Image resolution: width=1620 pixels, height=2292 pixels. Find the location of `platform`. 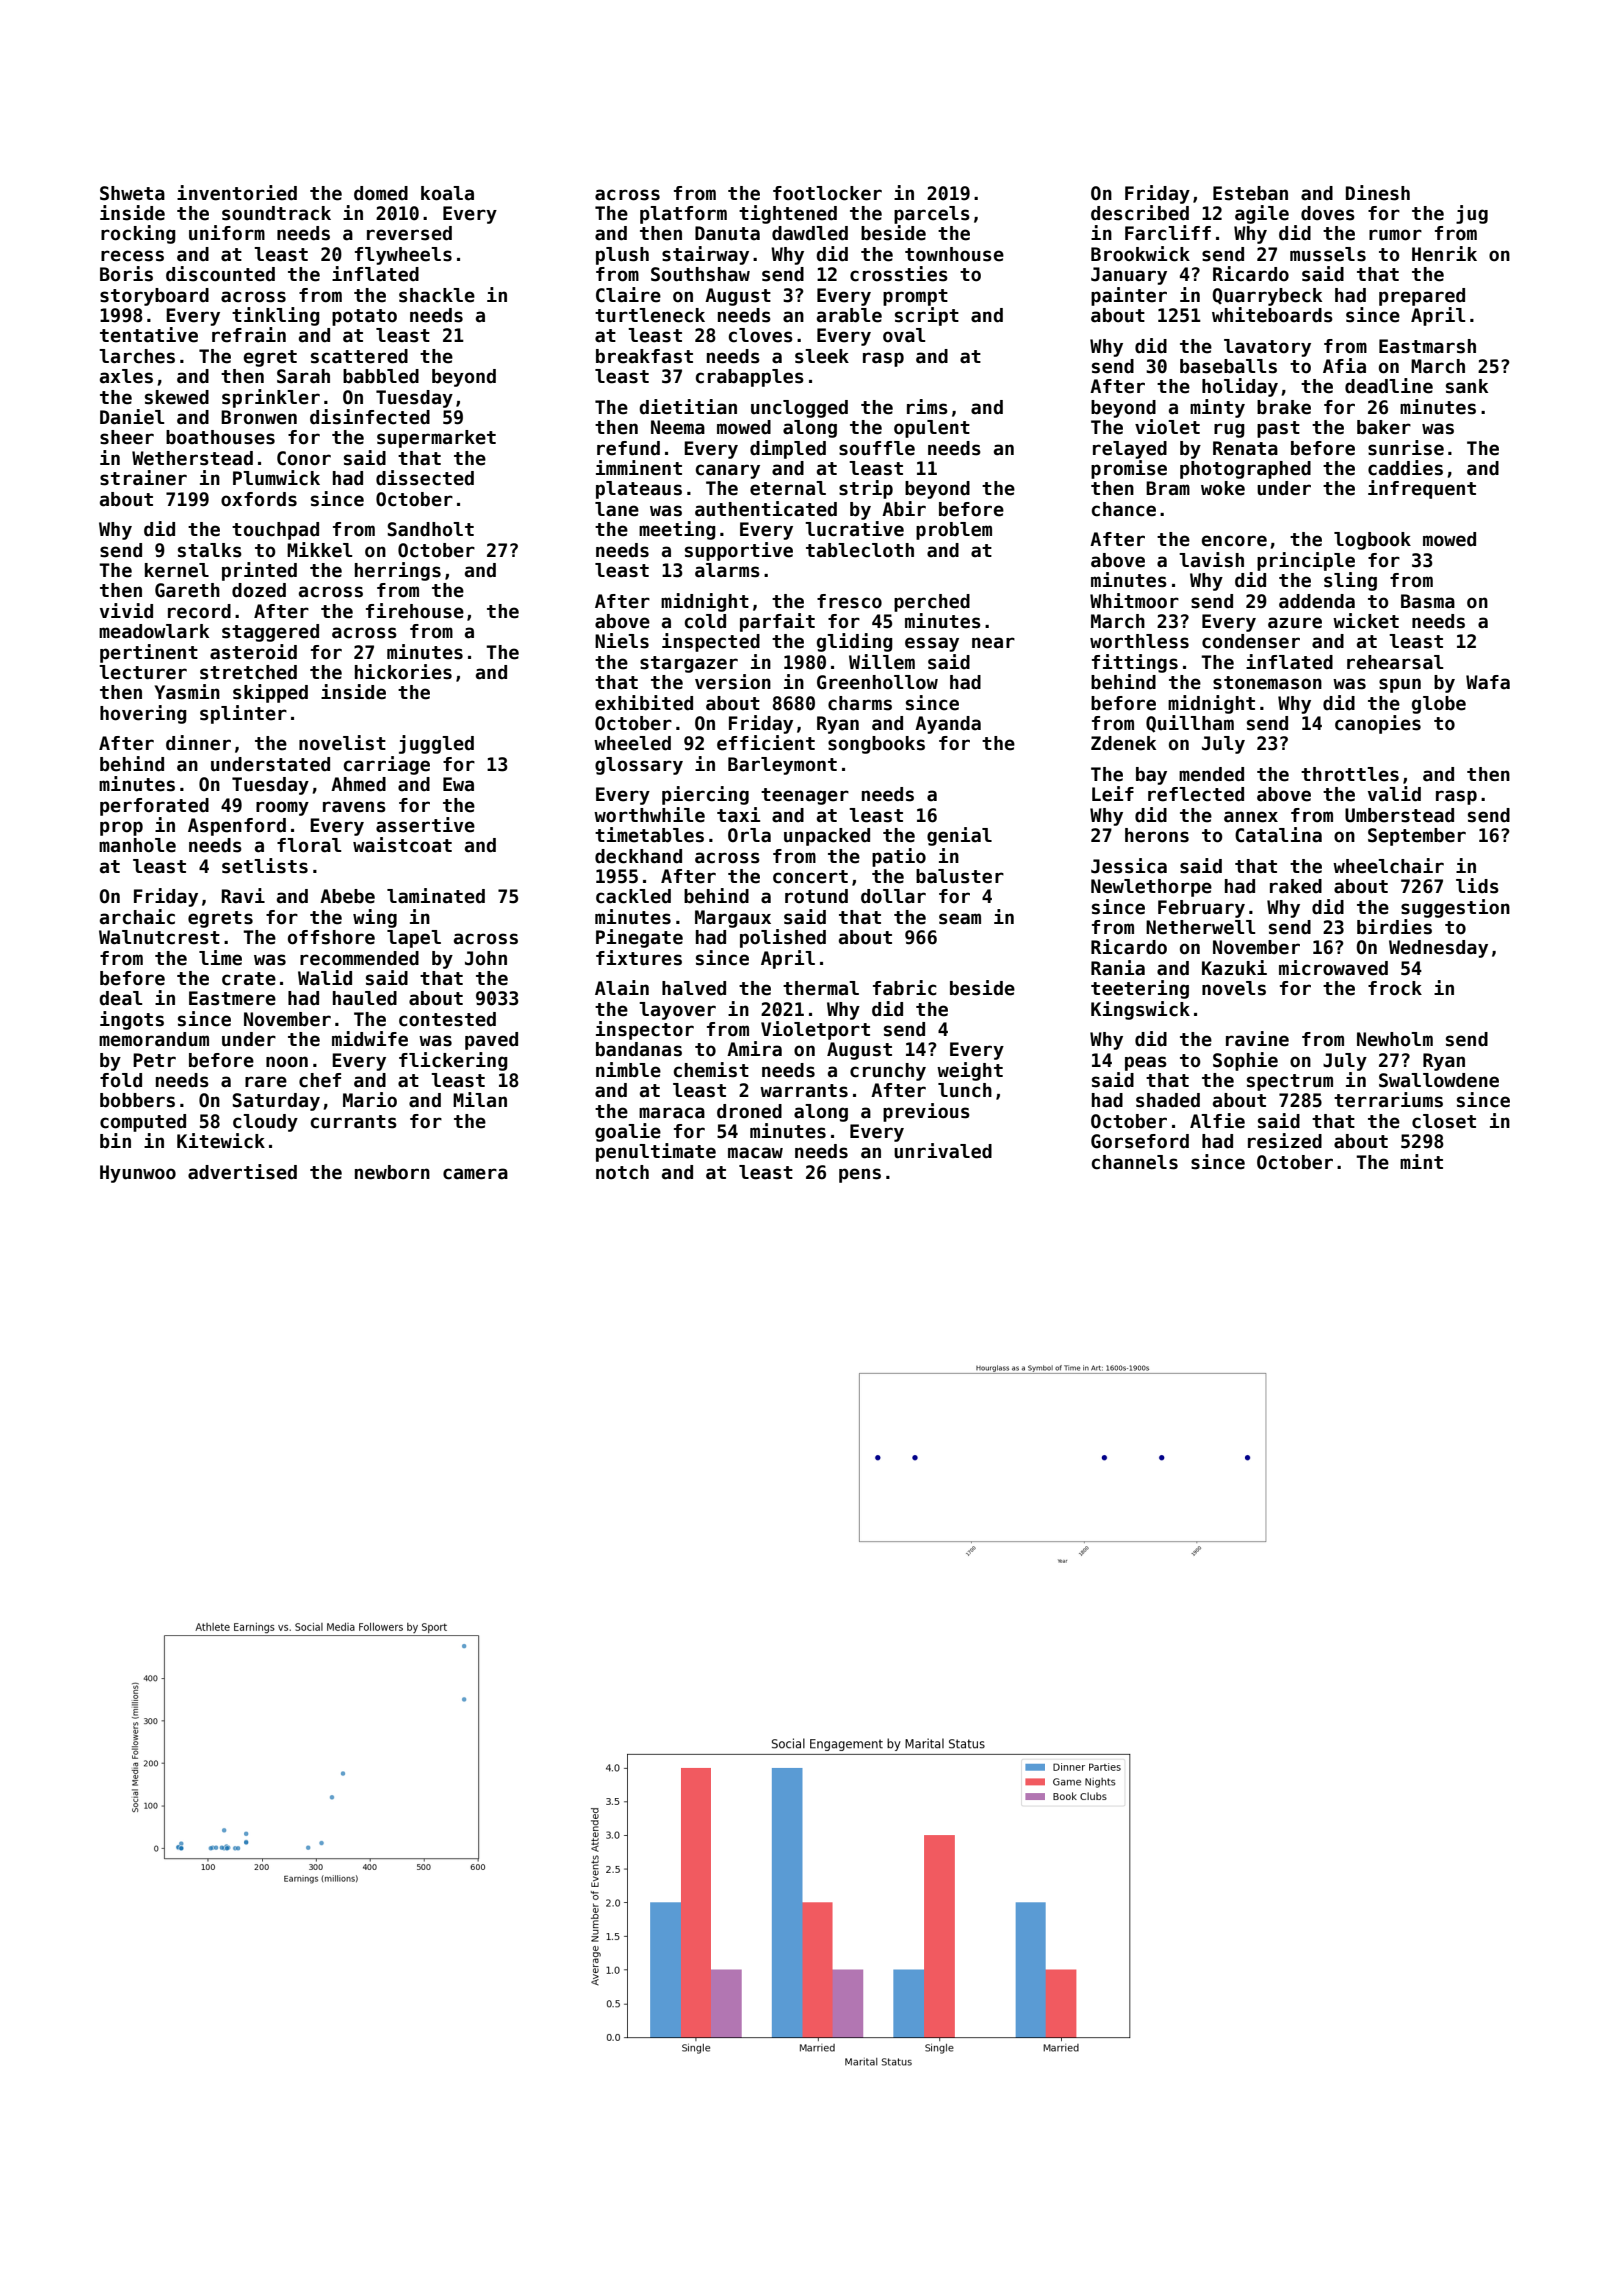

platform is located at coordinates (683, 215).
